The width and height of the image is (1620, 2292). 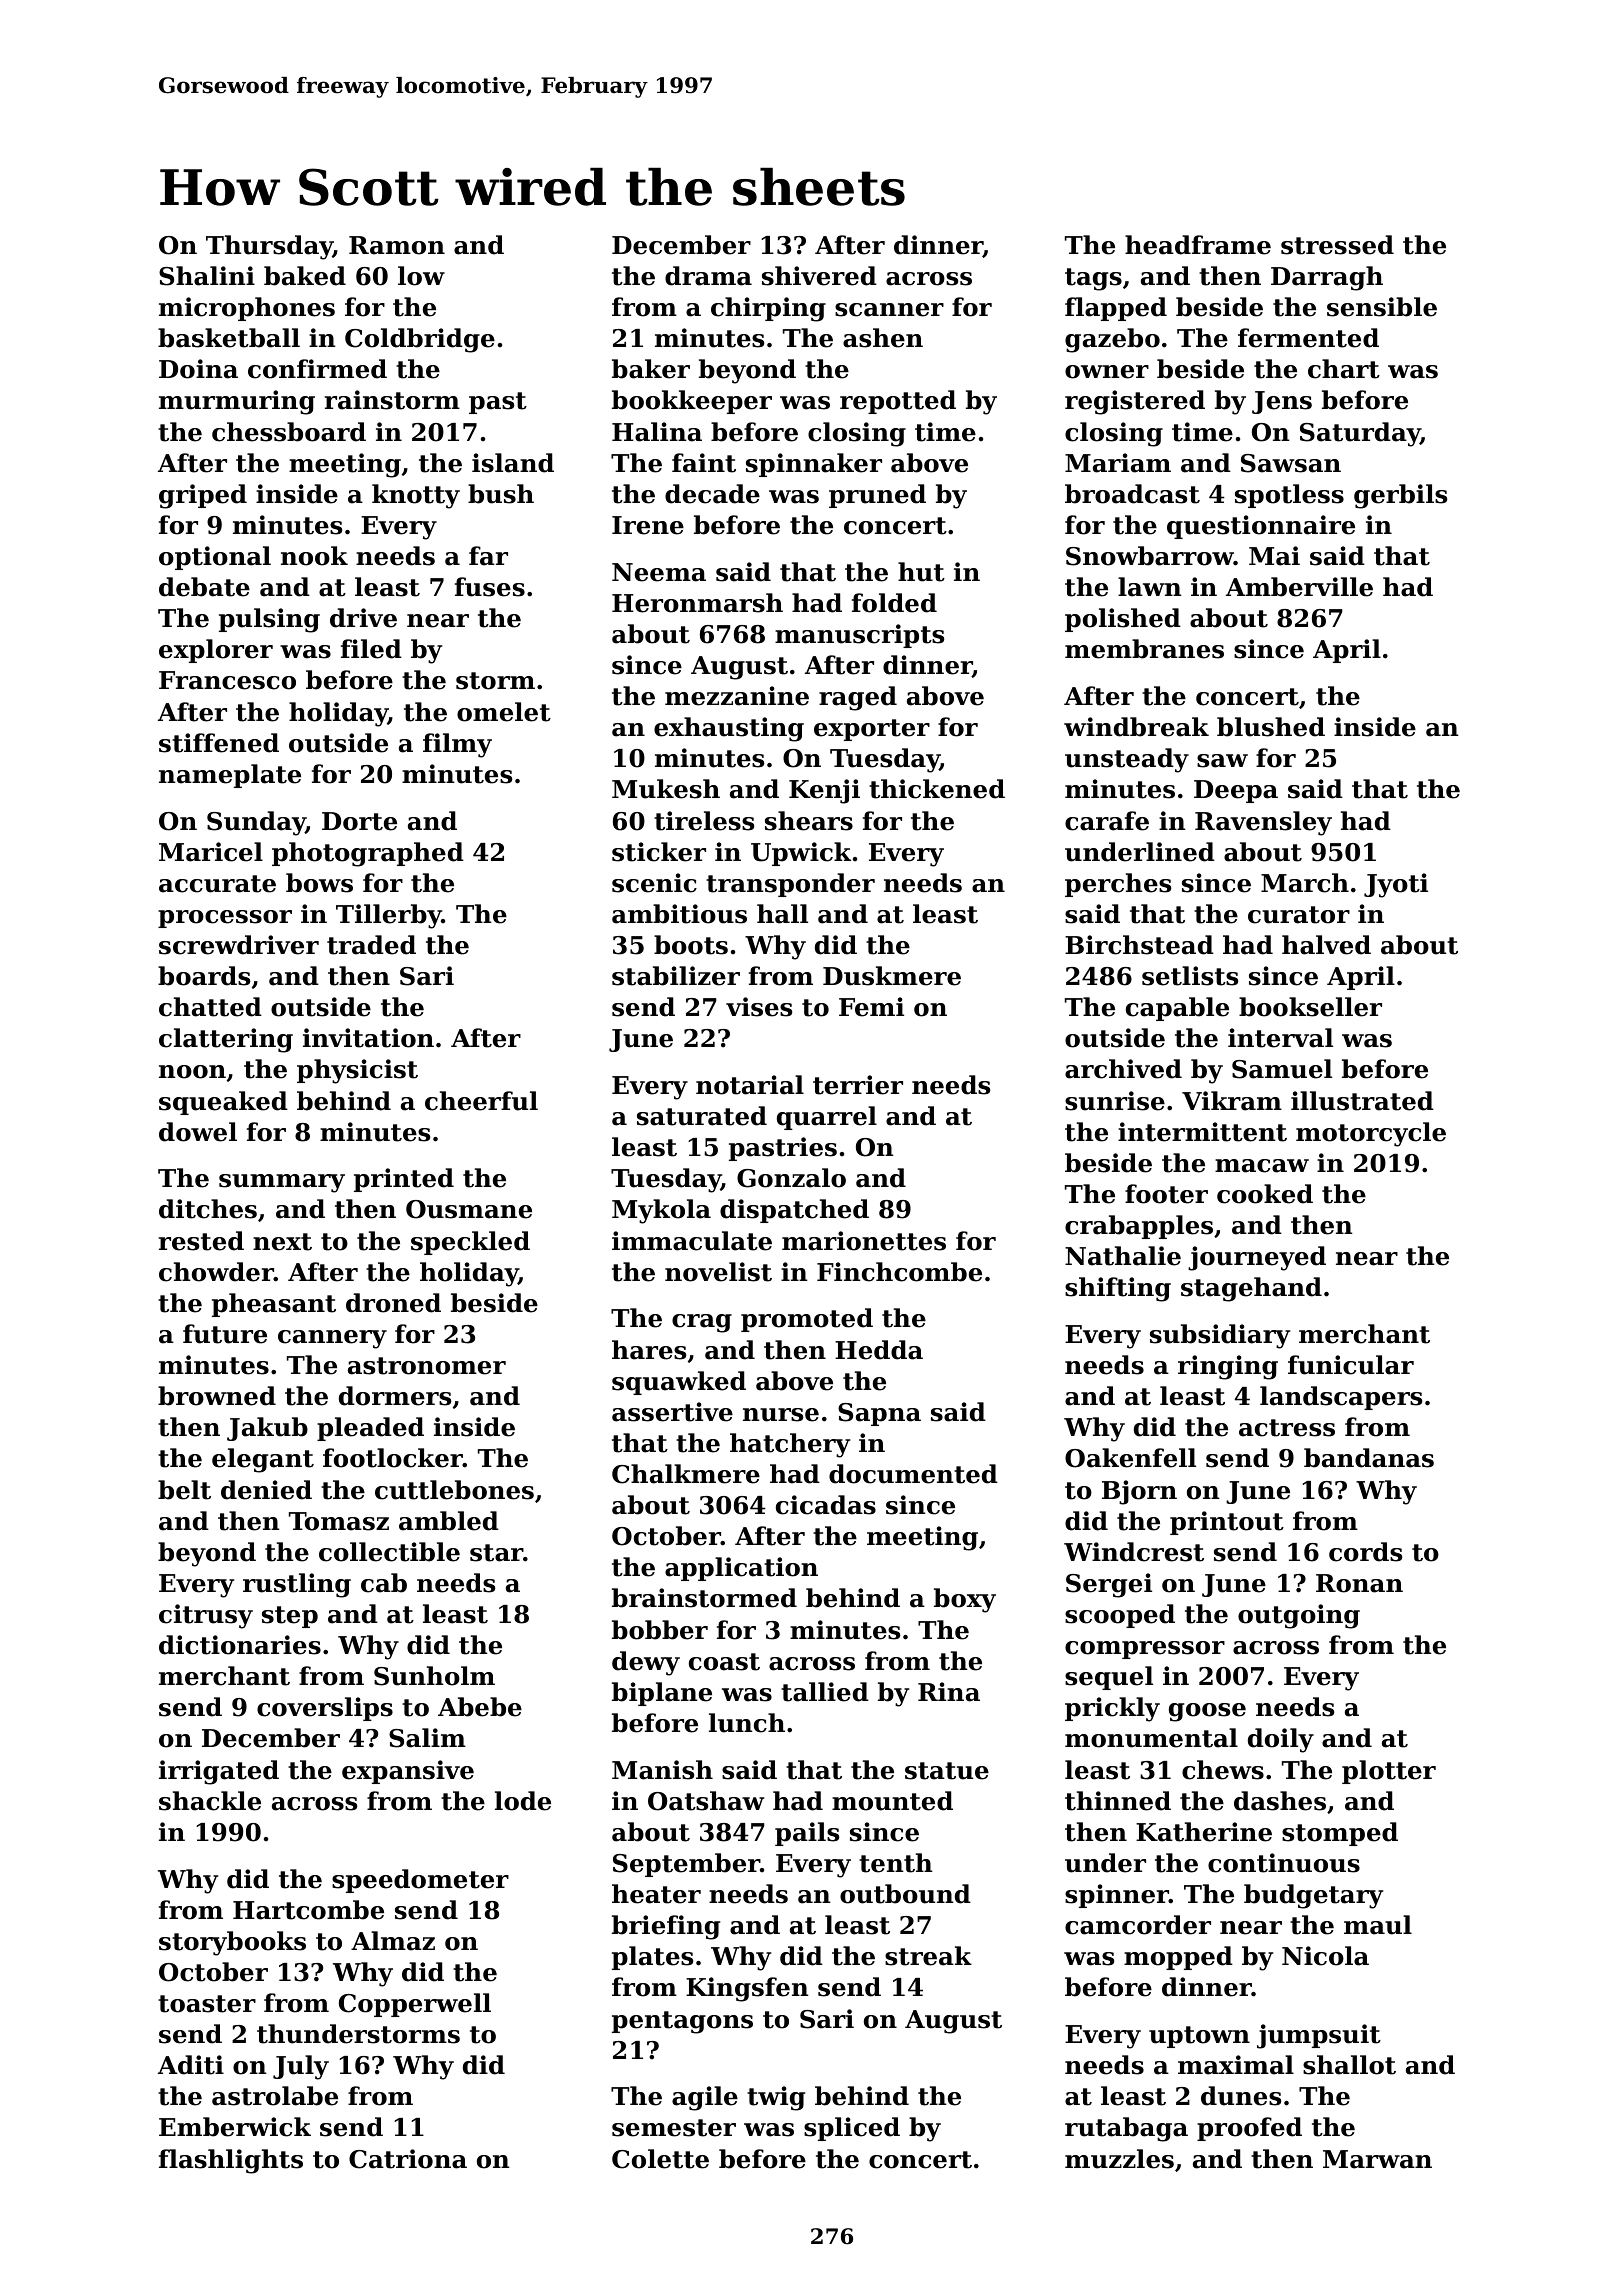 I want to click on assertive, so click(x=672, y=1412).
